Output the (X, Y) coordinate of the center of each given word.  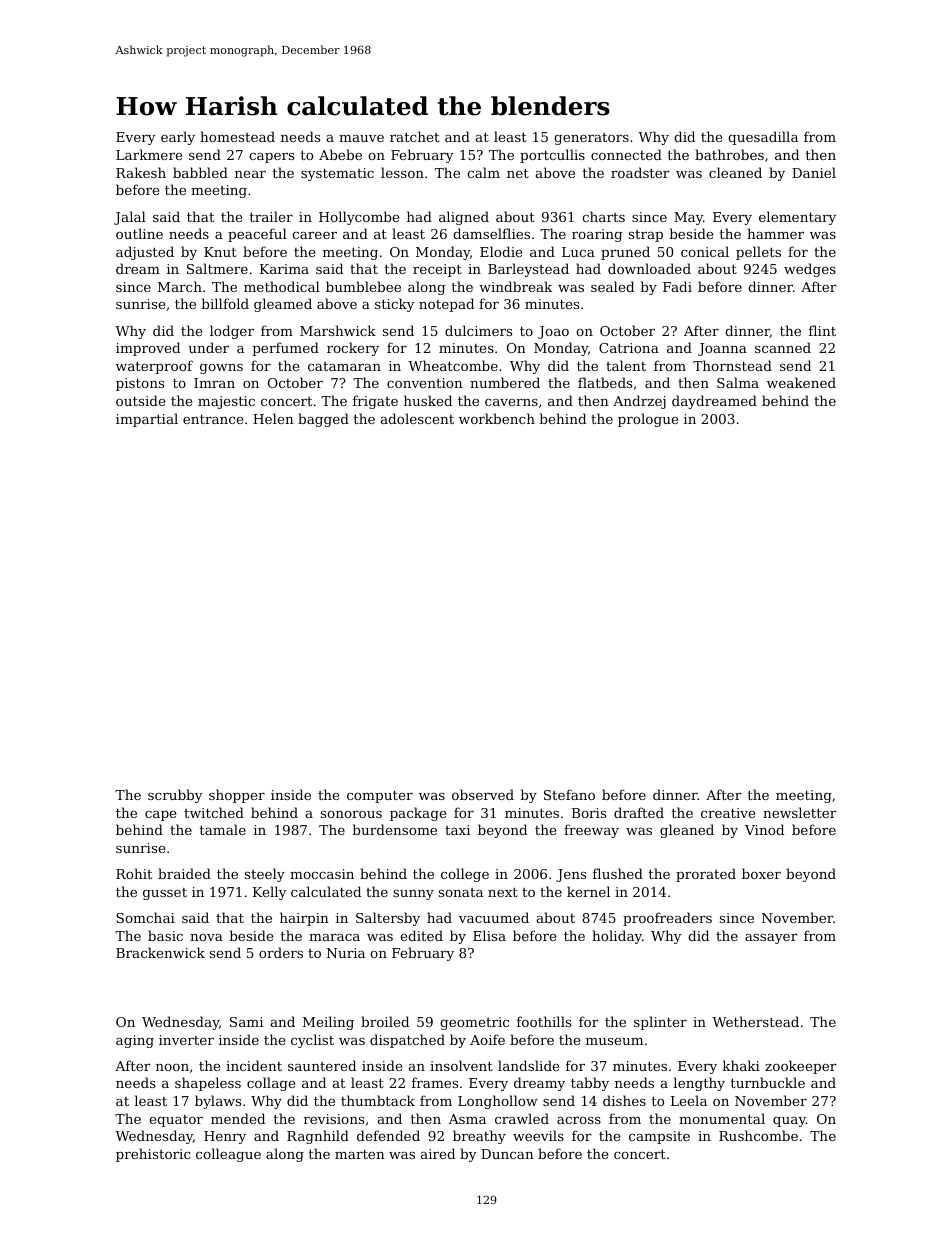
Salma (738, 382)
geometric (474, 1023)
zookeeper (801, 1067)
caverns (511, 402)
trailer (271, 216)
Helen (273, 418)
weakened (801, 382)
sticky (395, 305)
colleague (228, 1155)
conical (705, 251)
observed (483, 794)
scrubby (175, 796)
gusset (165, 894)
